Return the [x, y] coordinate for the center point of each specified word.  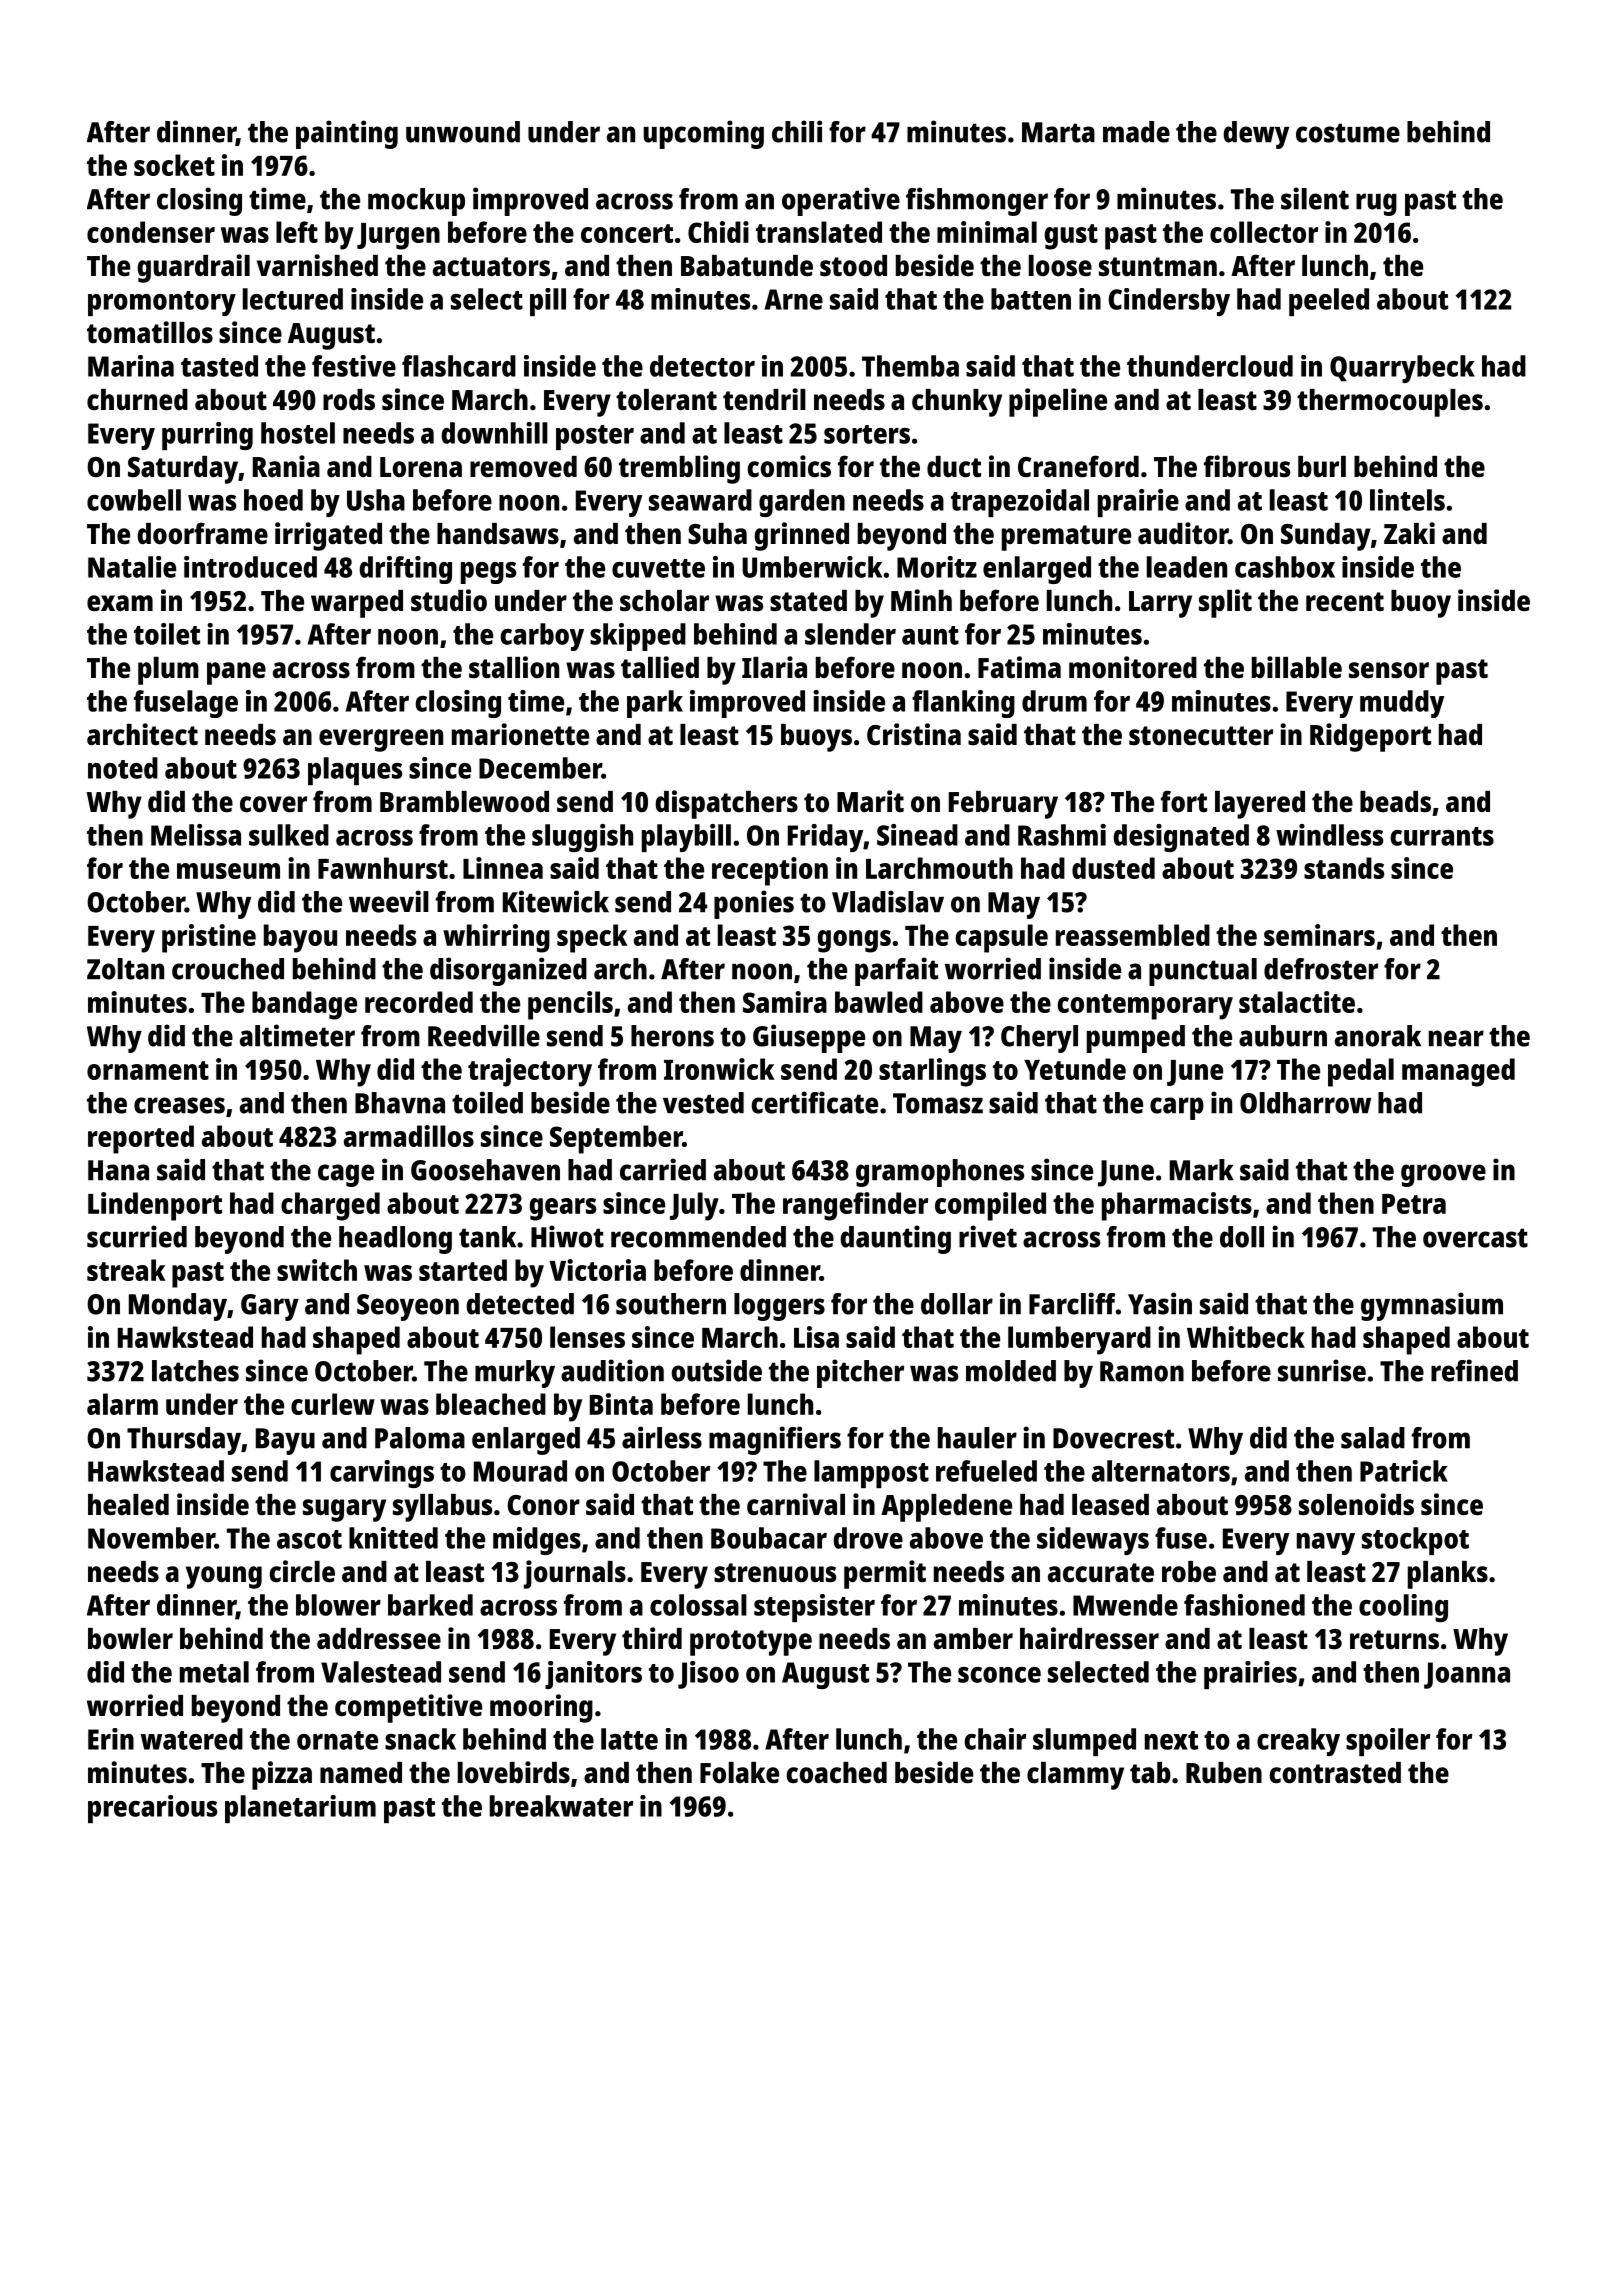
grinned [801, 536]
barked [430, 1605]
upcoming [703, 134]
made [1136, 132]
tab [1150, 1773]
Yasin [1160, 1303]
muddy [1402, 704]
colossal [698, 1605]
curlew [333, 1404]
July [694, 1206]
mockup [416, 202]
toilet [167, 634]
